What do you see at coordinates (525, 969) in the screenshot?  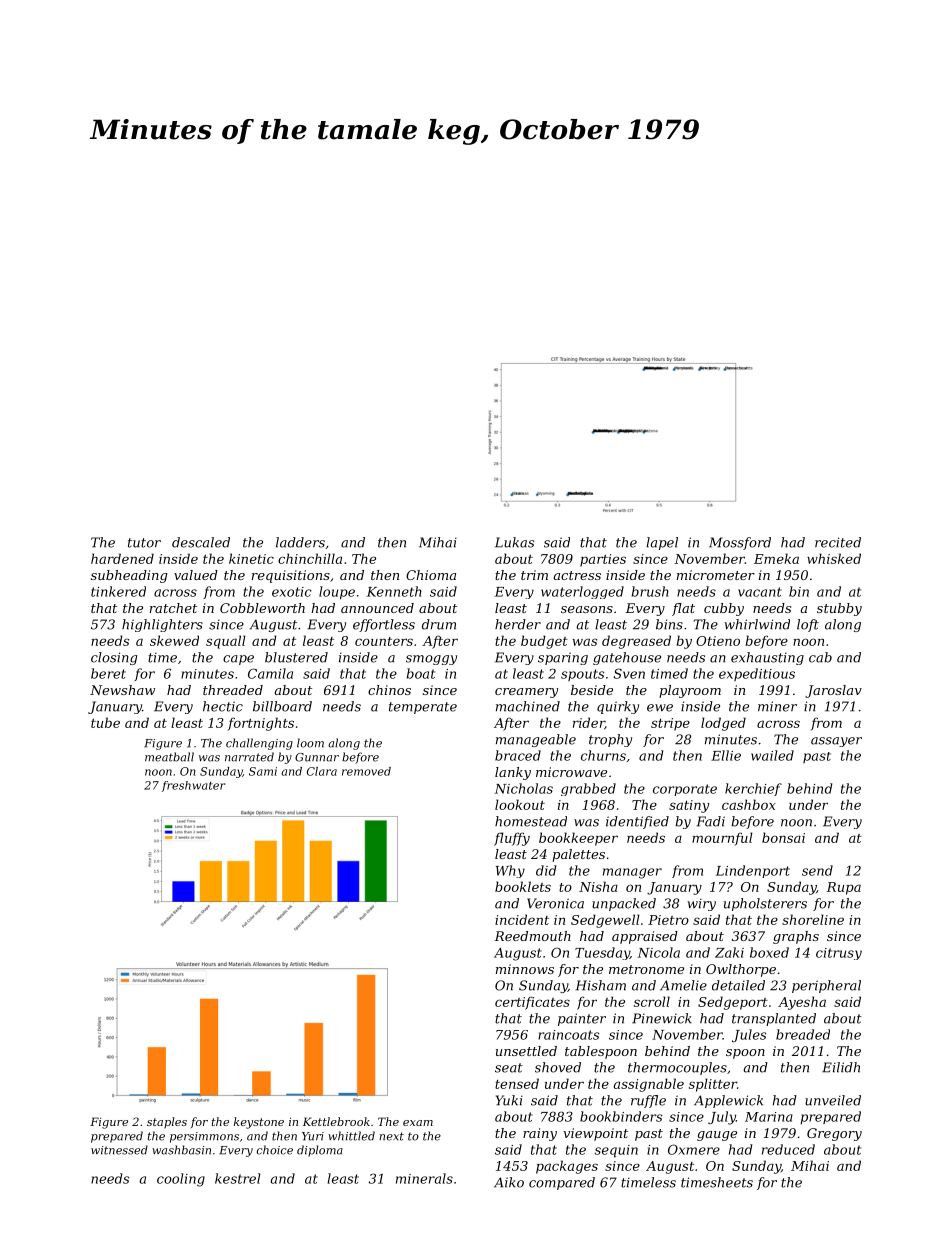 I see `minnows` at bounding box center [525, 969].
